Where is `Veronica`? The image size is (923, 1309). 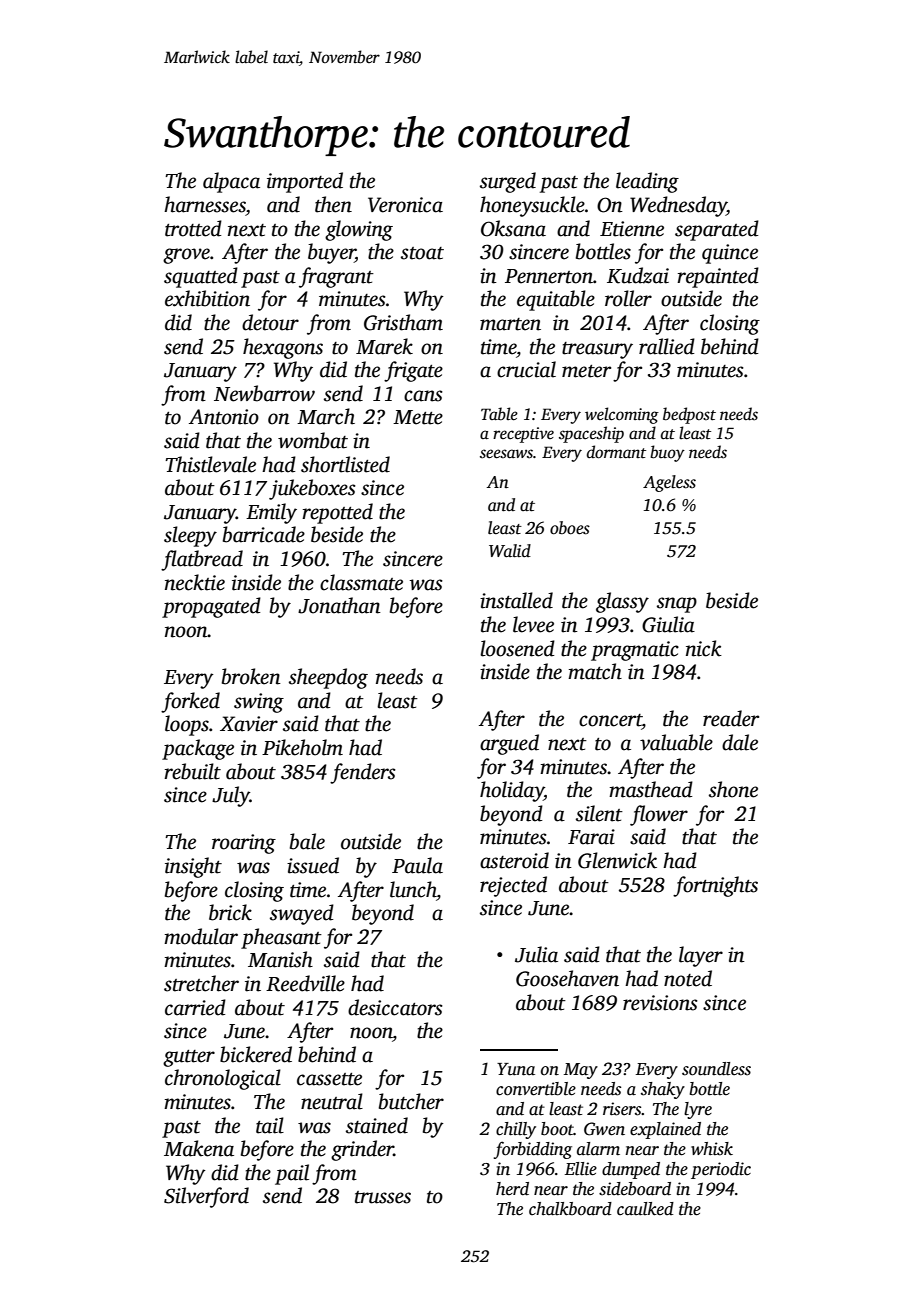 Veronica is located at coordinates (405, 205).
